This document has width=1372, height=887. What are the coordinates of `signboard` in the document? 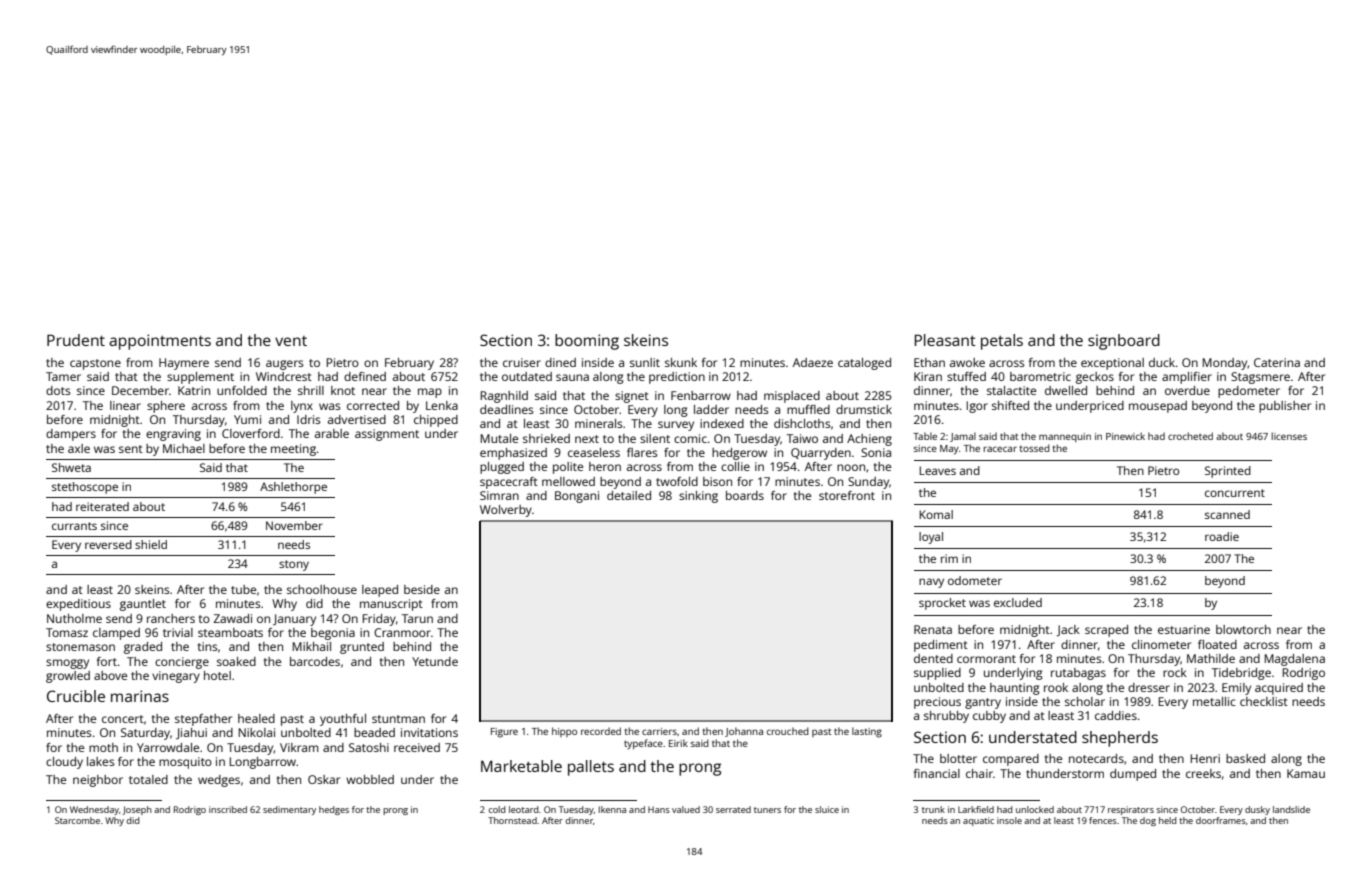 It's located at (1124, 342).
